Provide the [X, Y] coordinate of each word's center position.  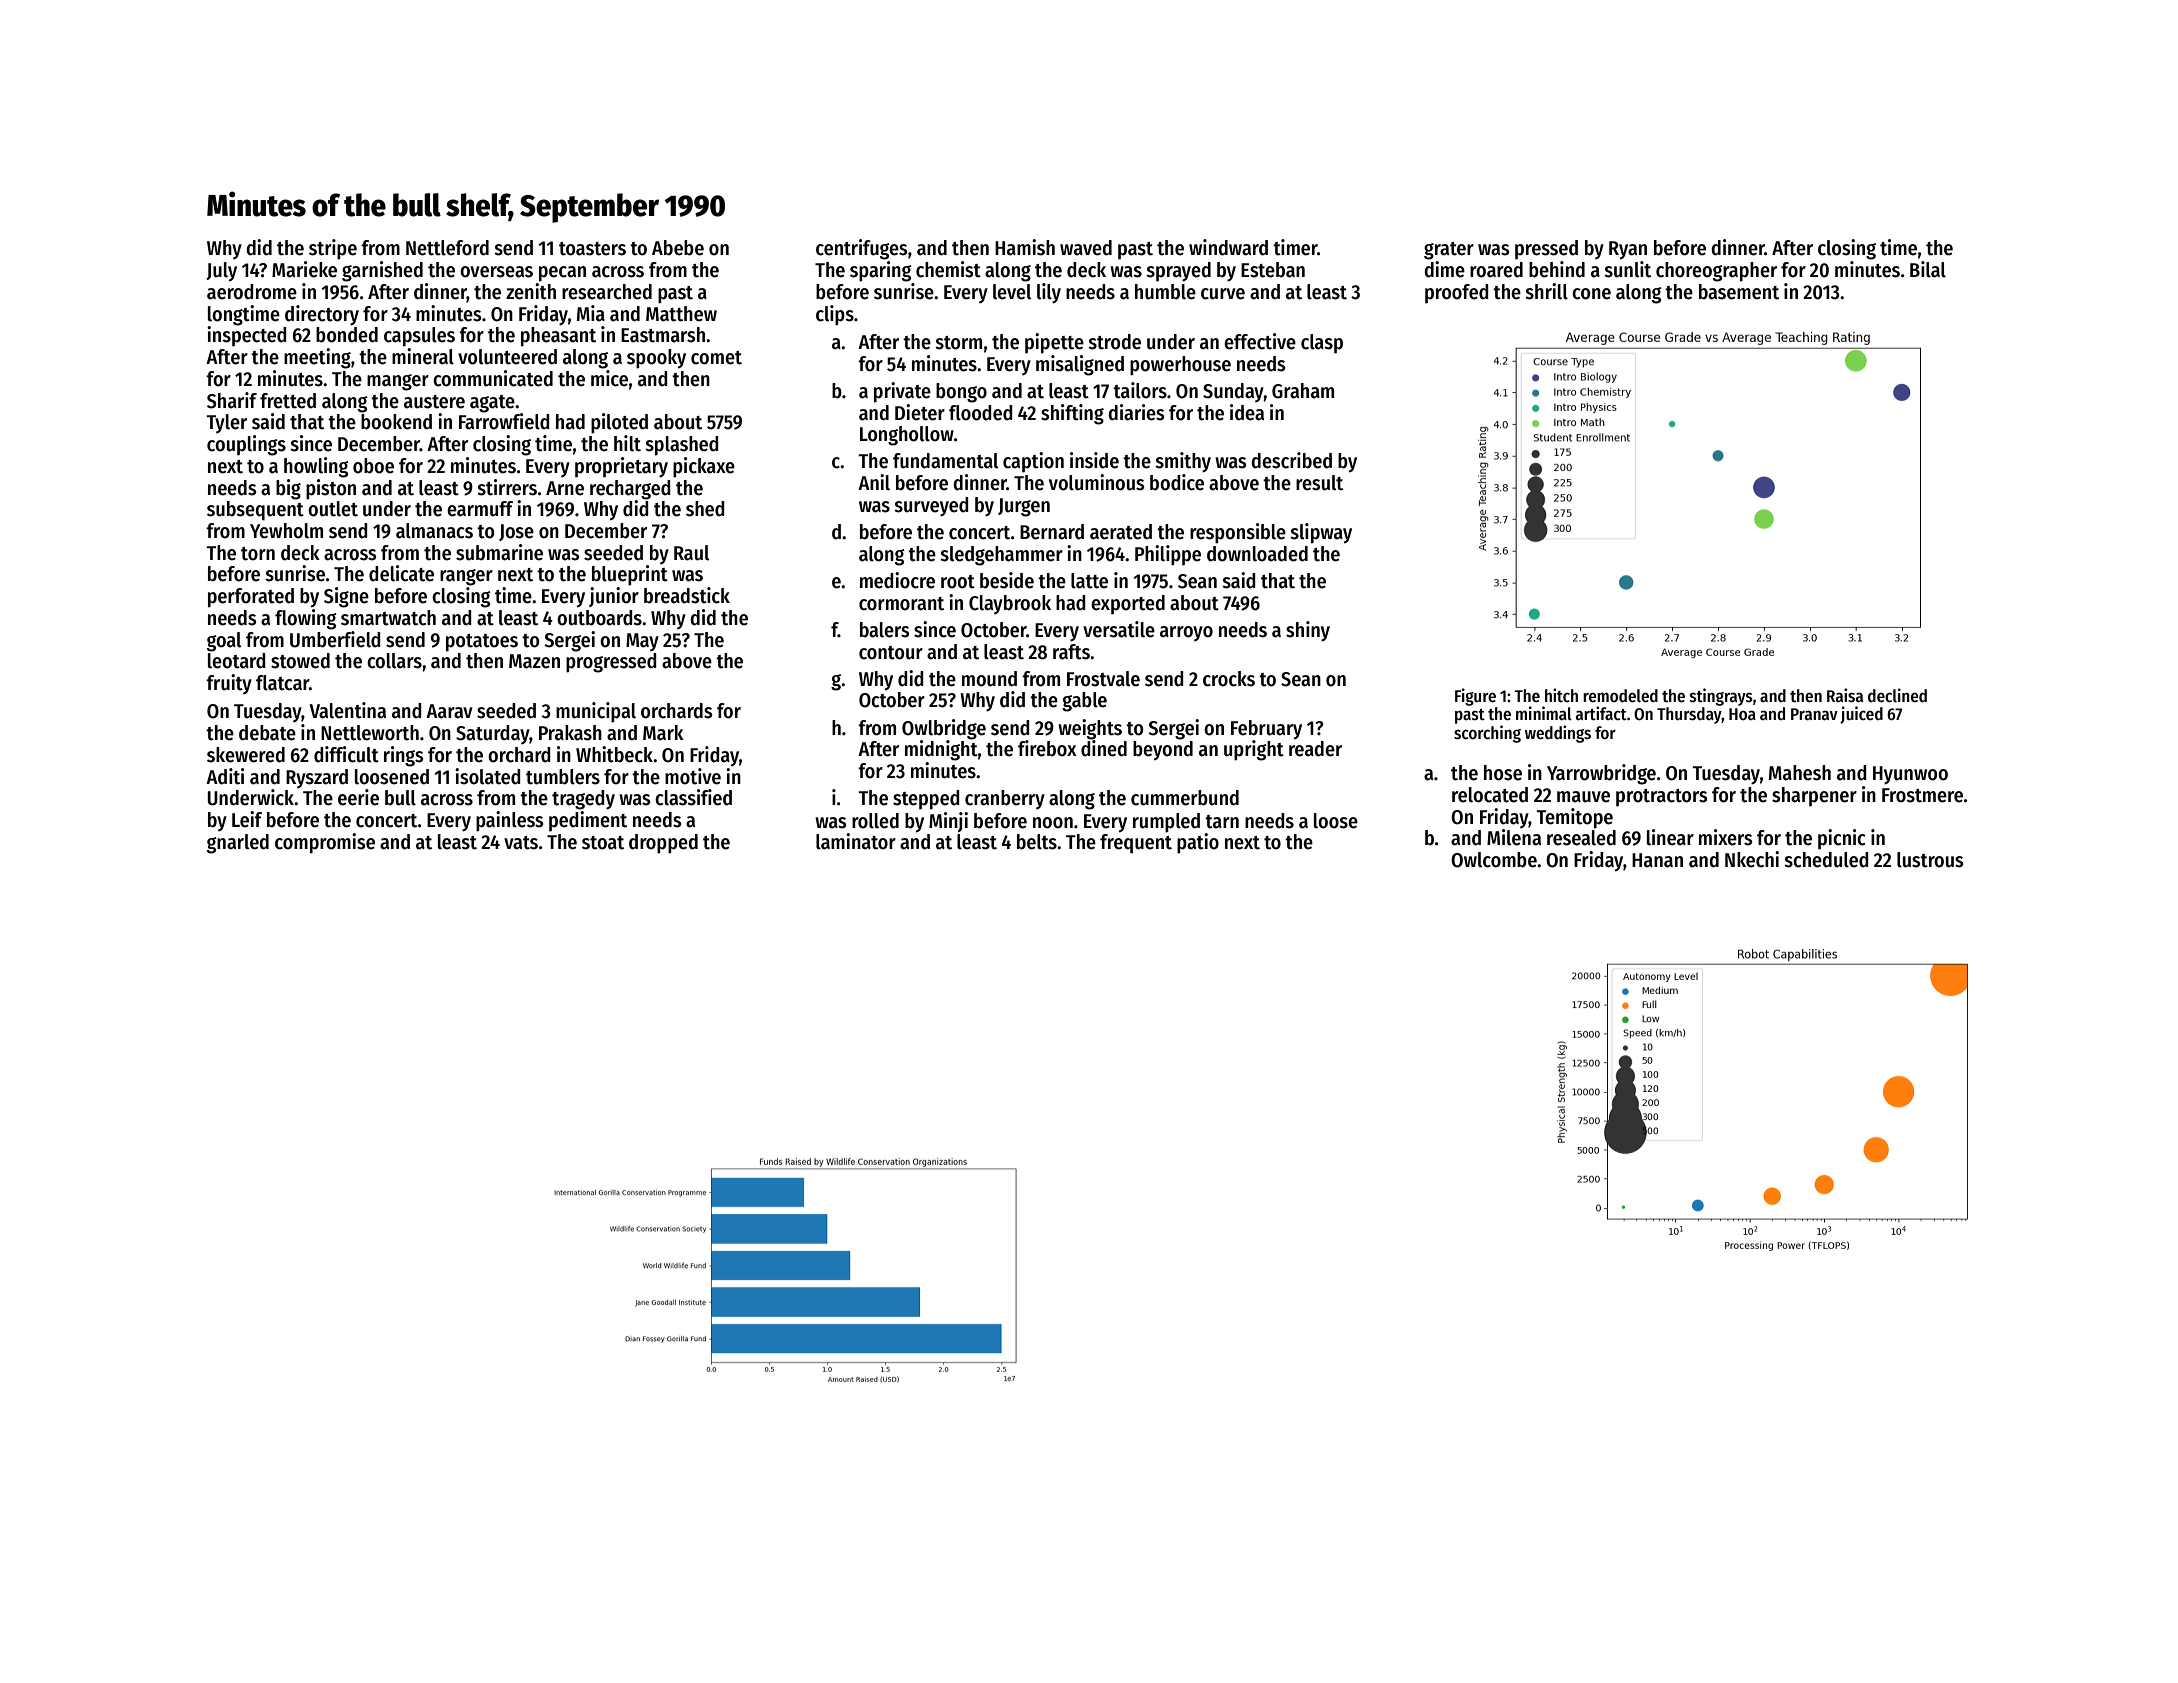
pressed [1546, 250]
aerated [1121, 532]
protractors [1661, 798]
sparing [881, 271]
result [1319, 483]
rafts [1071, 652]
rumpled [1166, 823]
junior [614, 597]
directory [322, 315]
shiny [1308, 631]
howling [316, 467]
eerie [358, 797]
